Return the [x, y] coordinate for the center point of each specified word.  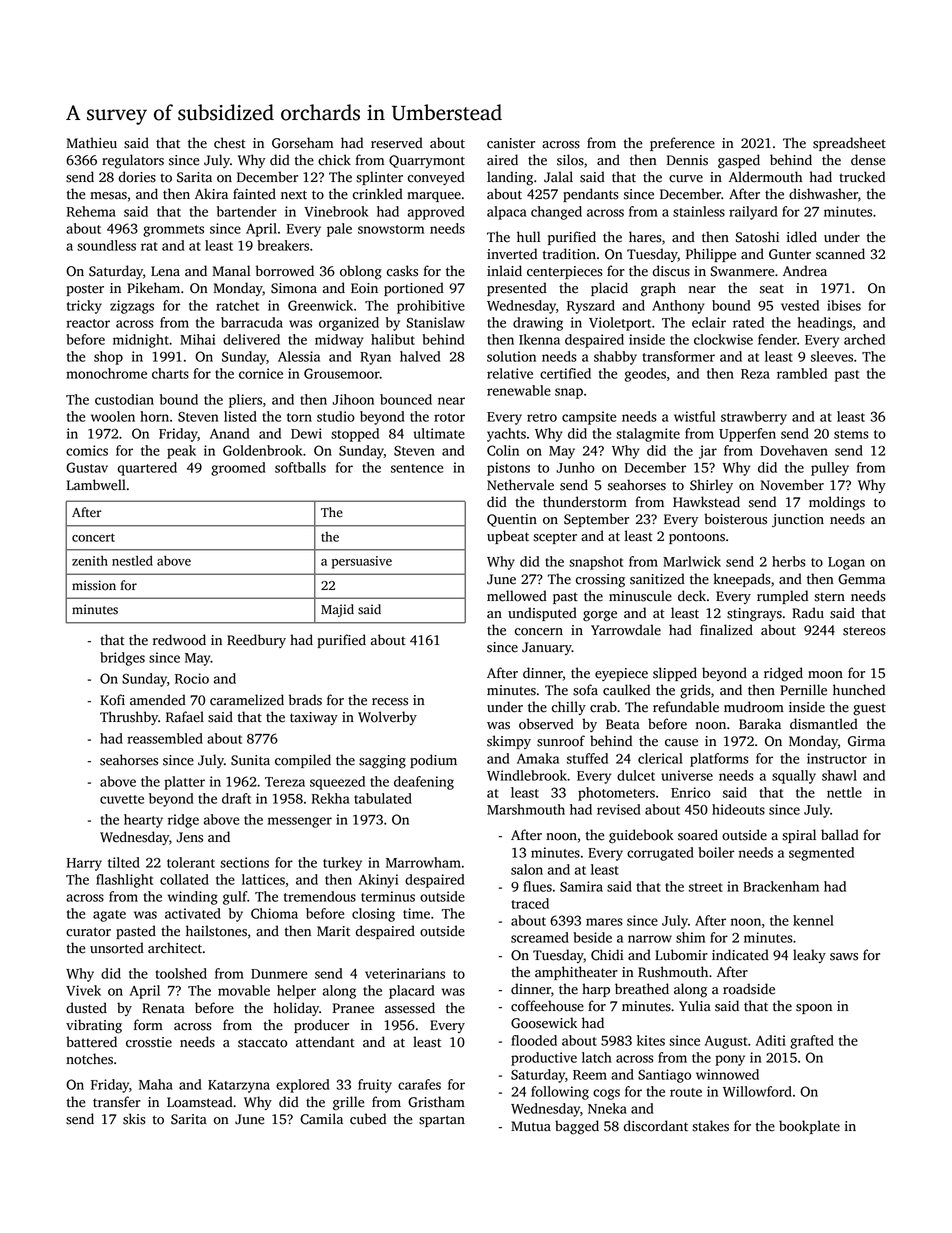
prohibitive [431, 307]
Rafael [185, 717]
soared [698, 835]
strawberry [754, 418]
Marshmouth [526, 809]
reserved [397, 143]
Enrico [691, 792]
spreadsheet [849, 144]
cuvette [122, 799]
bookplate [809, 1127]
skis [134, 1119]
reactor [88, 323]
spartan [442, 1121]
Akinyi [378, 881]
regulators [133, 161]
